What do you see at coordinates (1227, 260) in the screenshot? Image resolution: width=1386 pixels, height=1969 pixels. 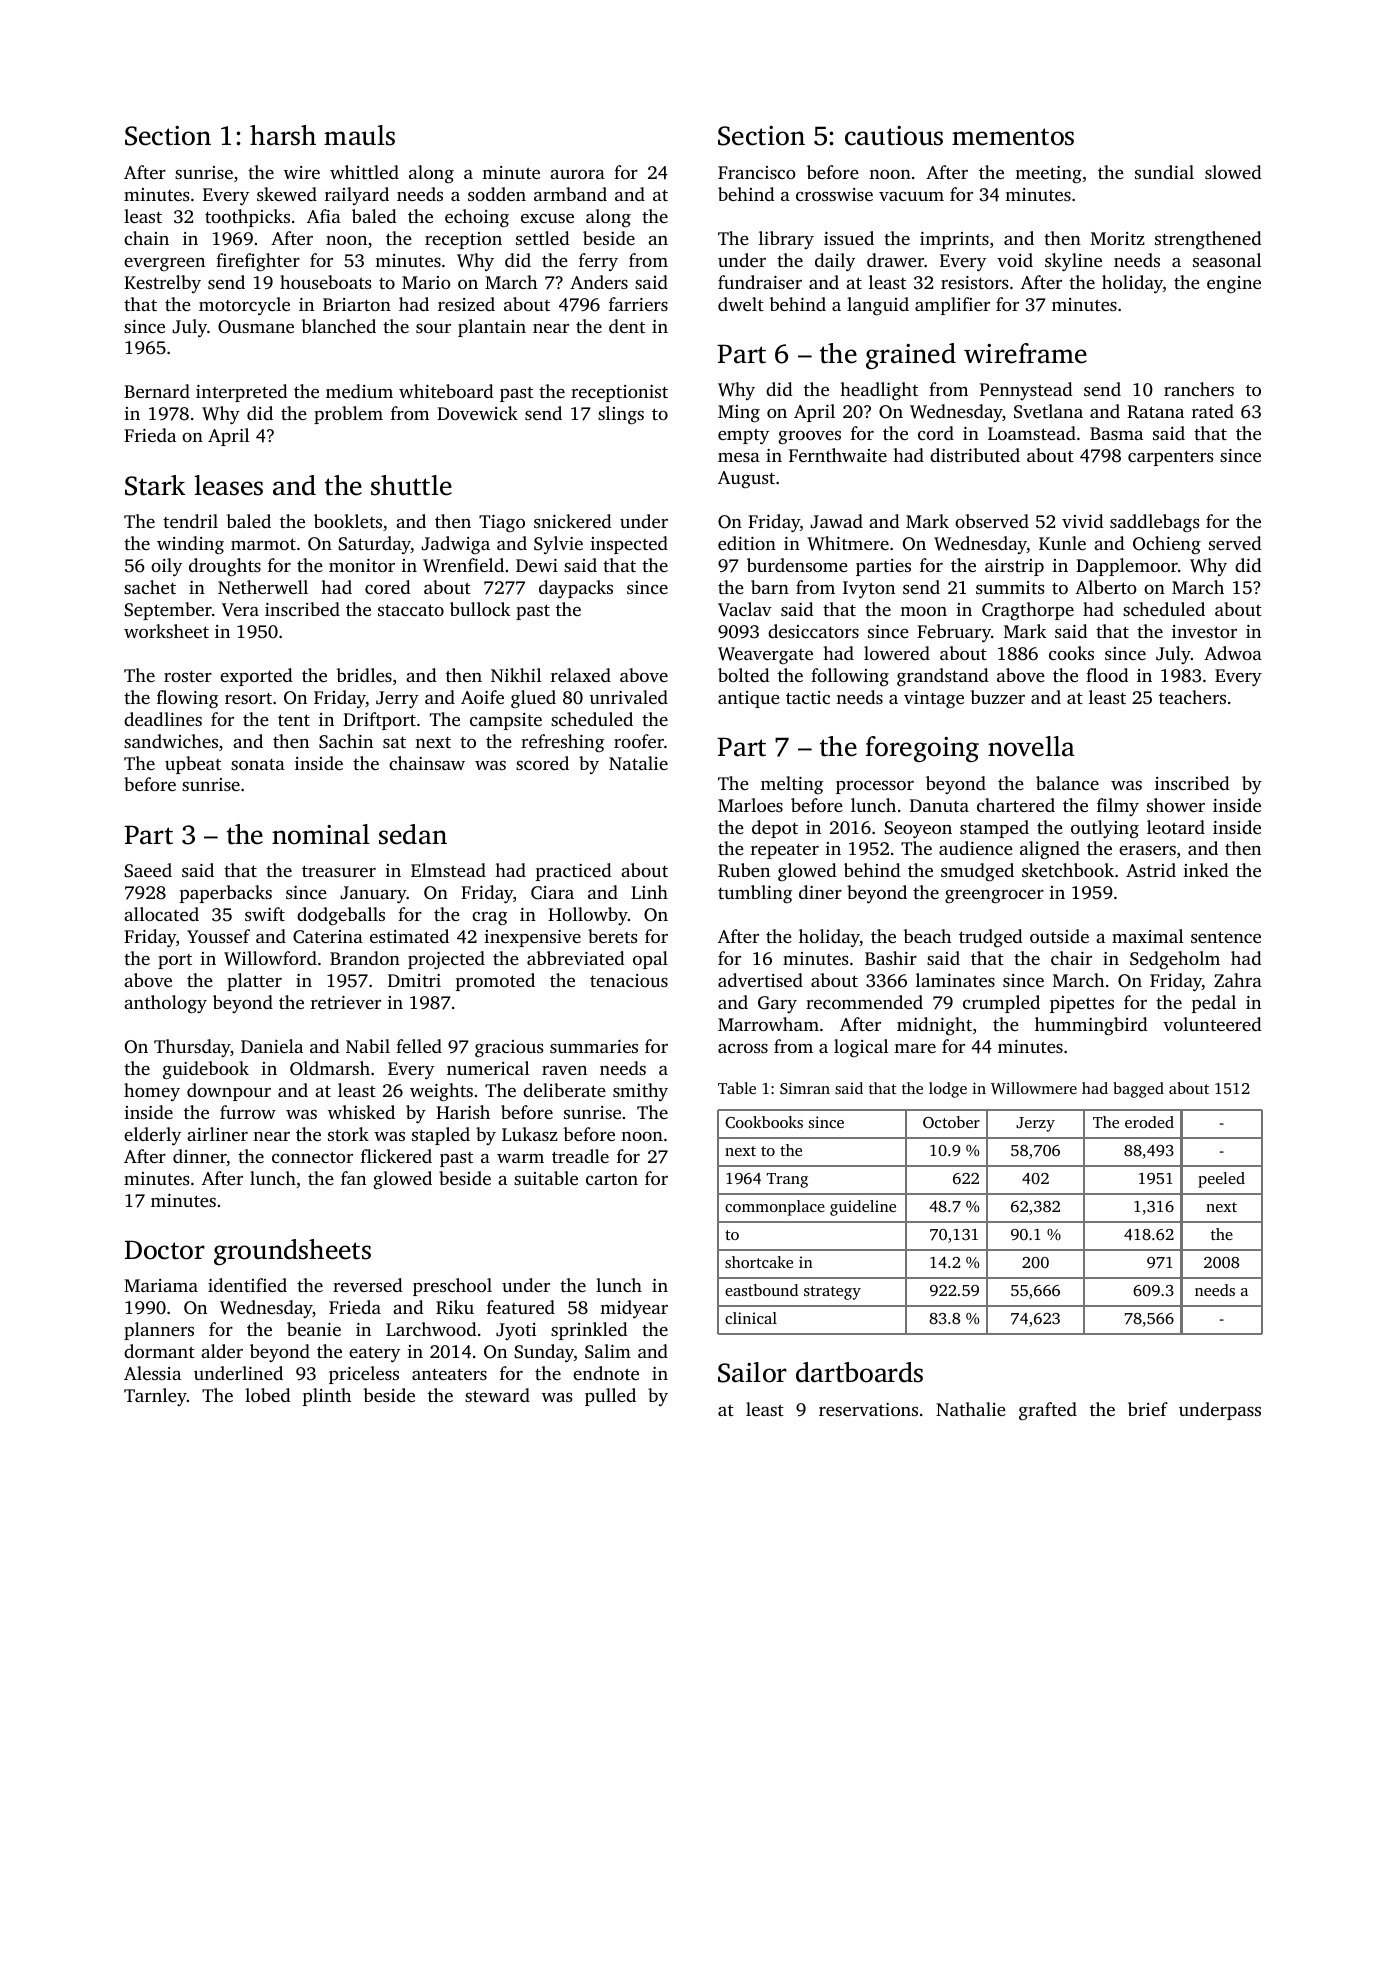 I see `seasonal` at bounding box center [1227, 260].
